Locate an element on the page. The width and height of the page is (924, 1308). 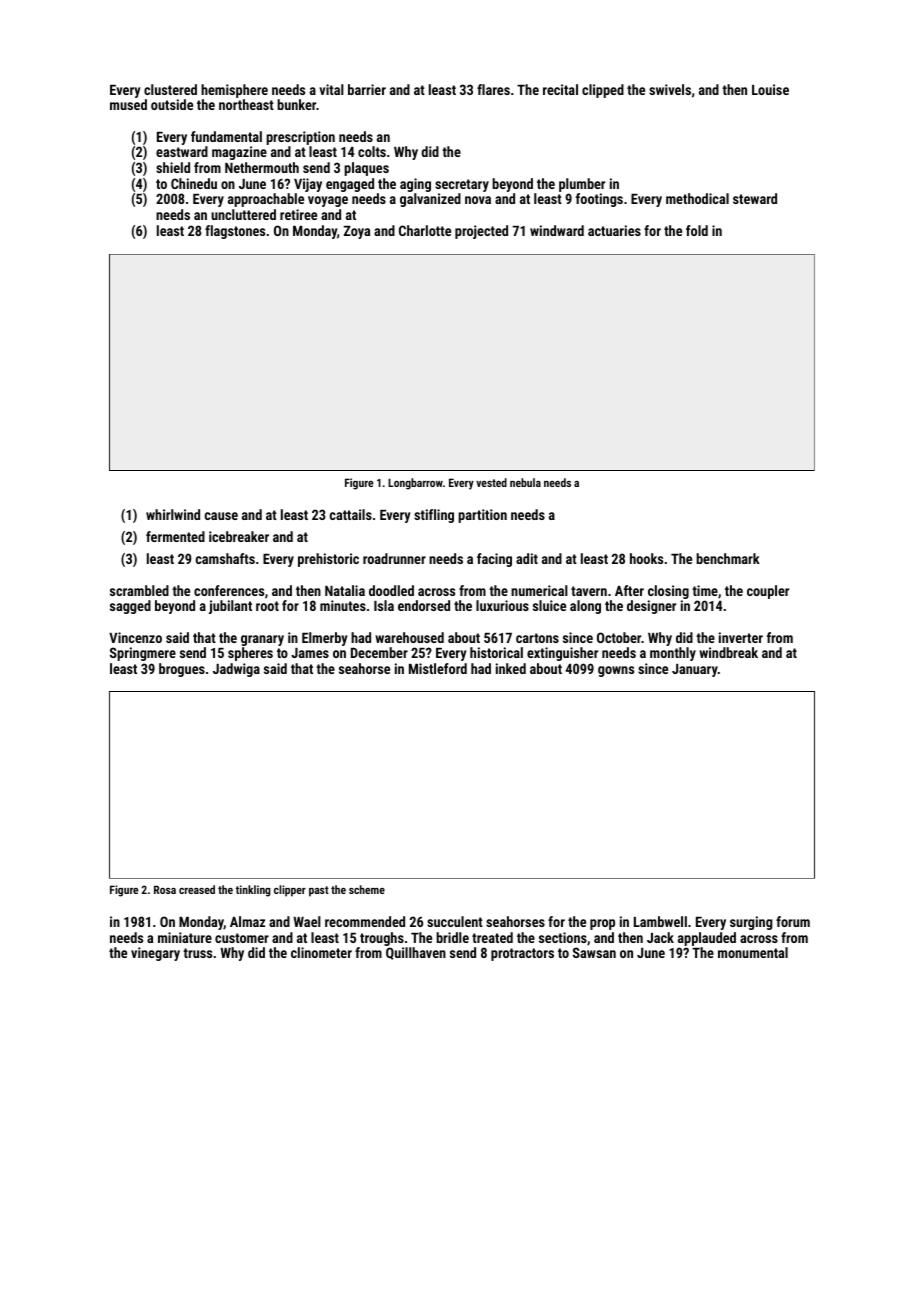
clustered is located at coordinates (170, 89).
